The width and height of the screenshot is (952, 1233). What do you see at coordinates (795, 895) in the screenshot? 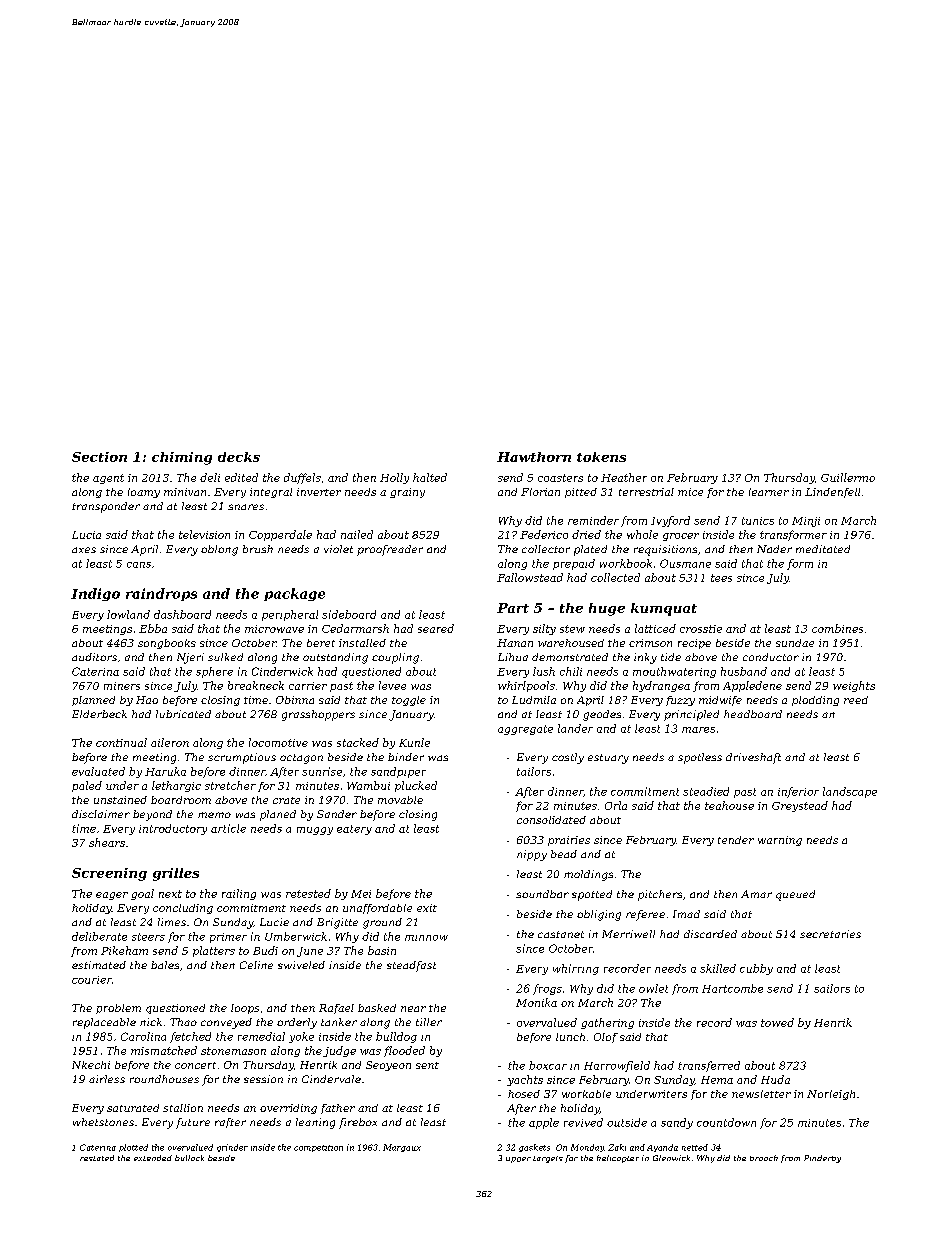
I see `queued` at bounding box center [795, 895].
